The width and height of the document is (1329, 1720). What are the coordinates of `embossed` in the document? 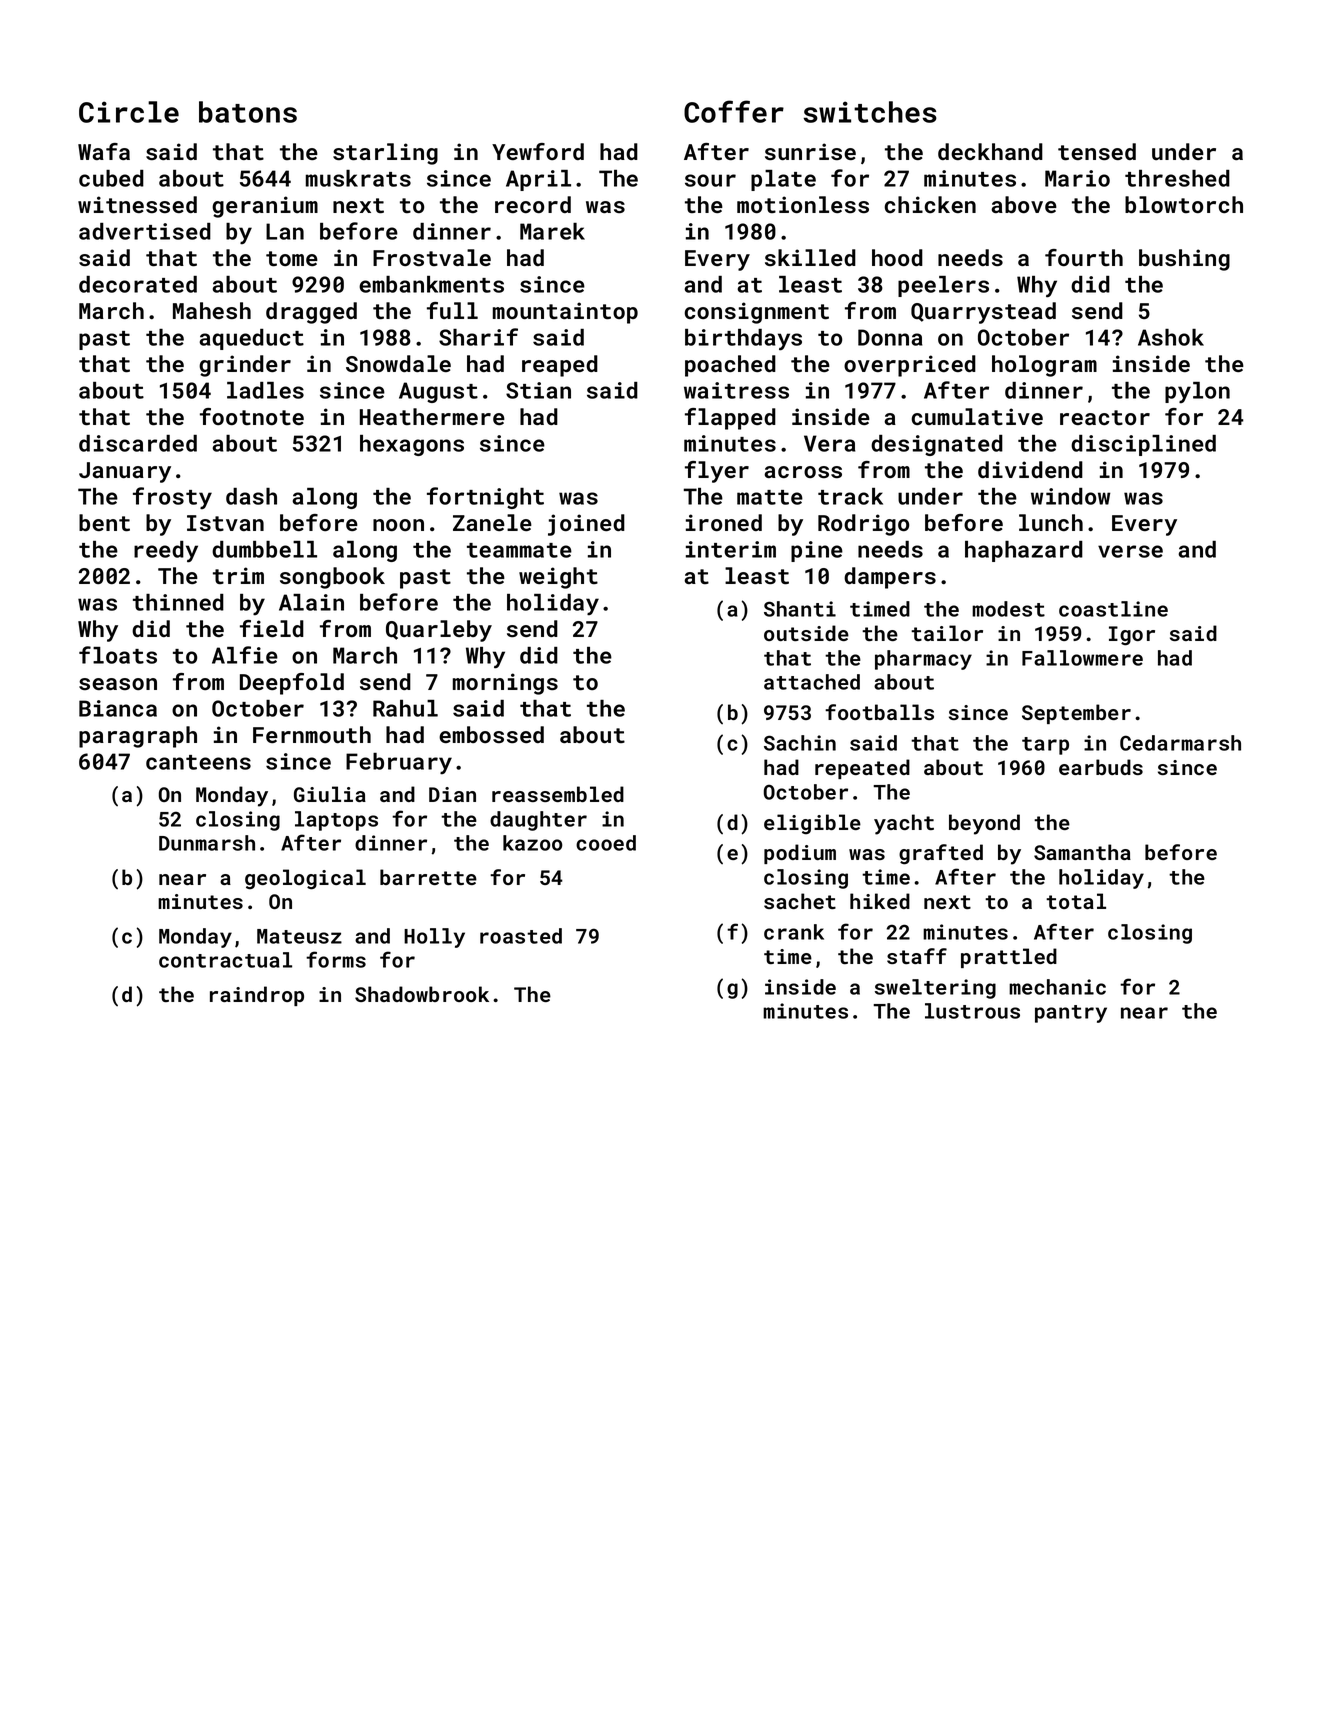 It's located at (491, 734).
